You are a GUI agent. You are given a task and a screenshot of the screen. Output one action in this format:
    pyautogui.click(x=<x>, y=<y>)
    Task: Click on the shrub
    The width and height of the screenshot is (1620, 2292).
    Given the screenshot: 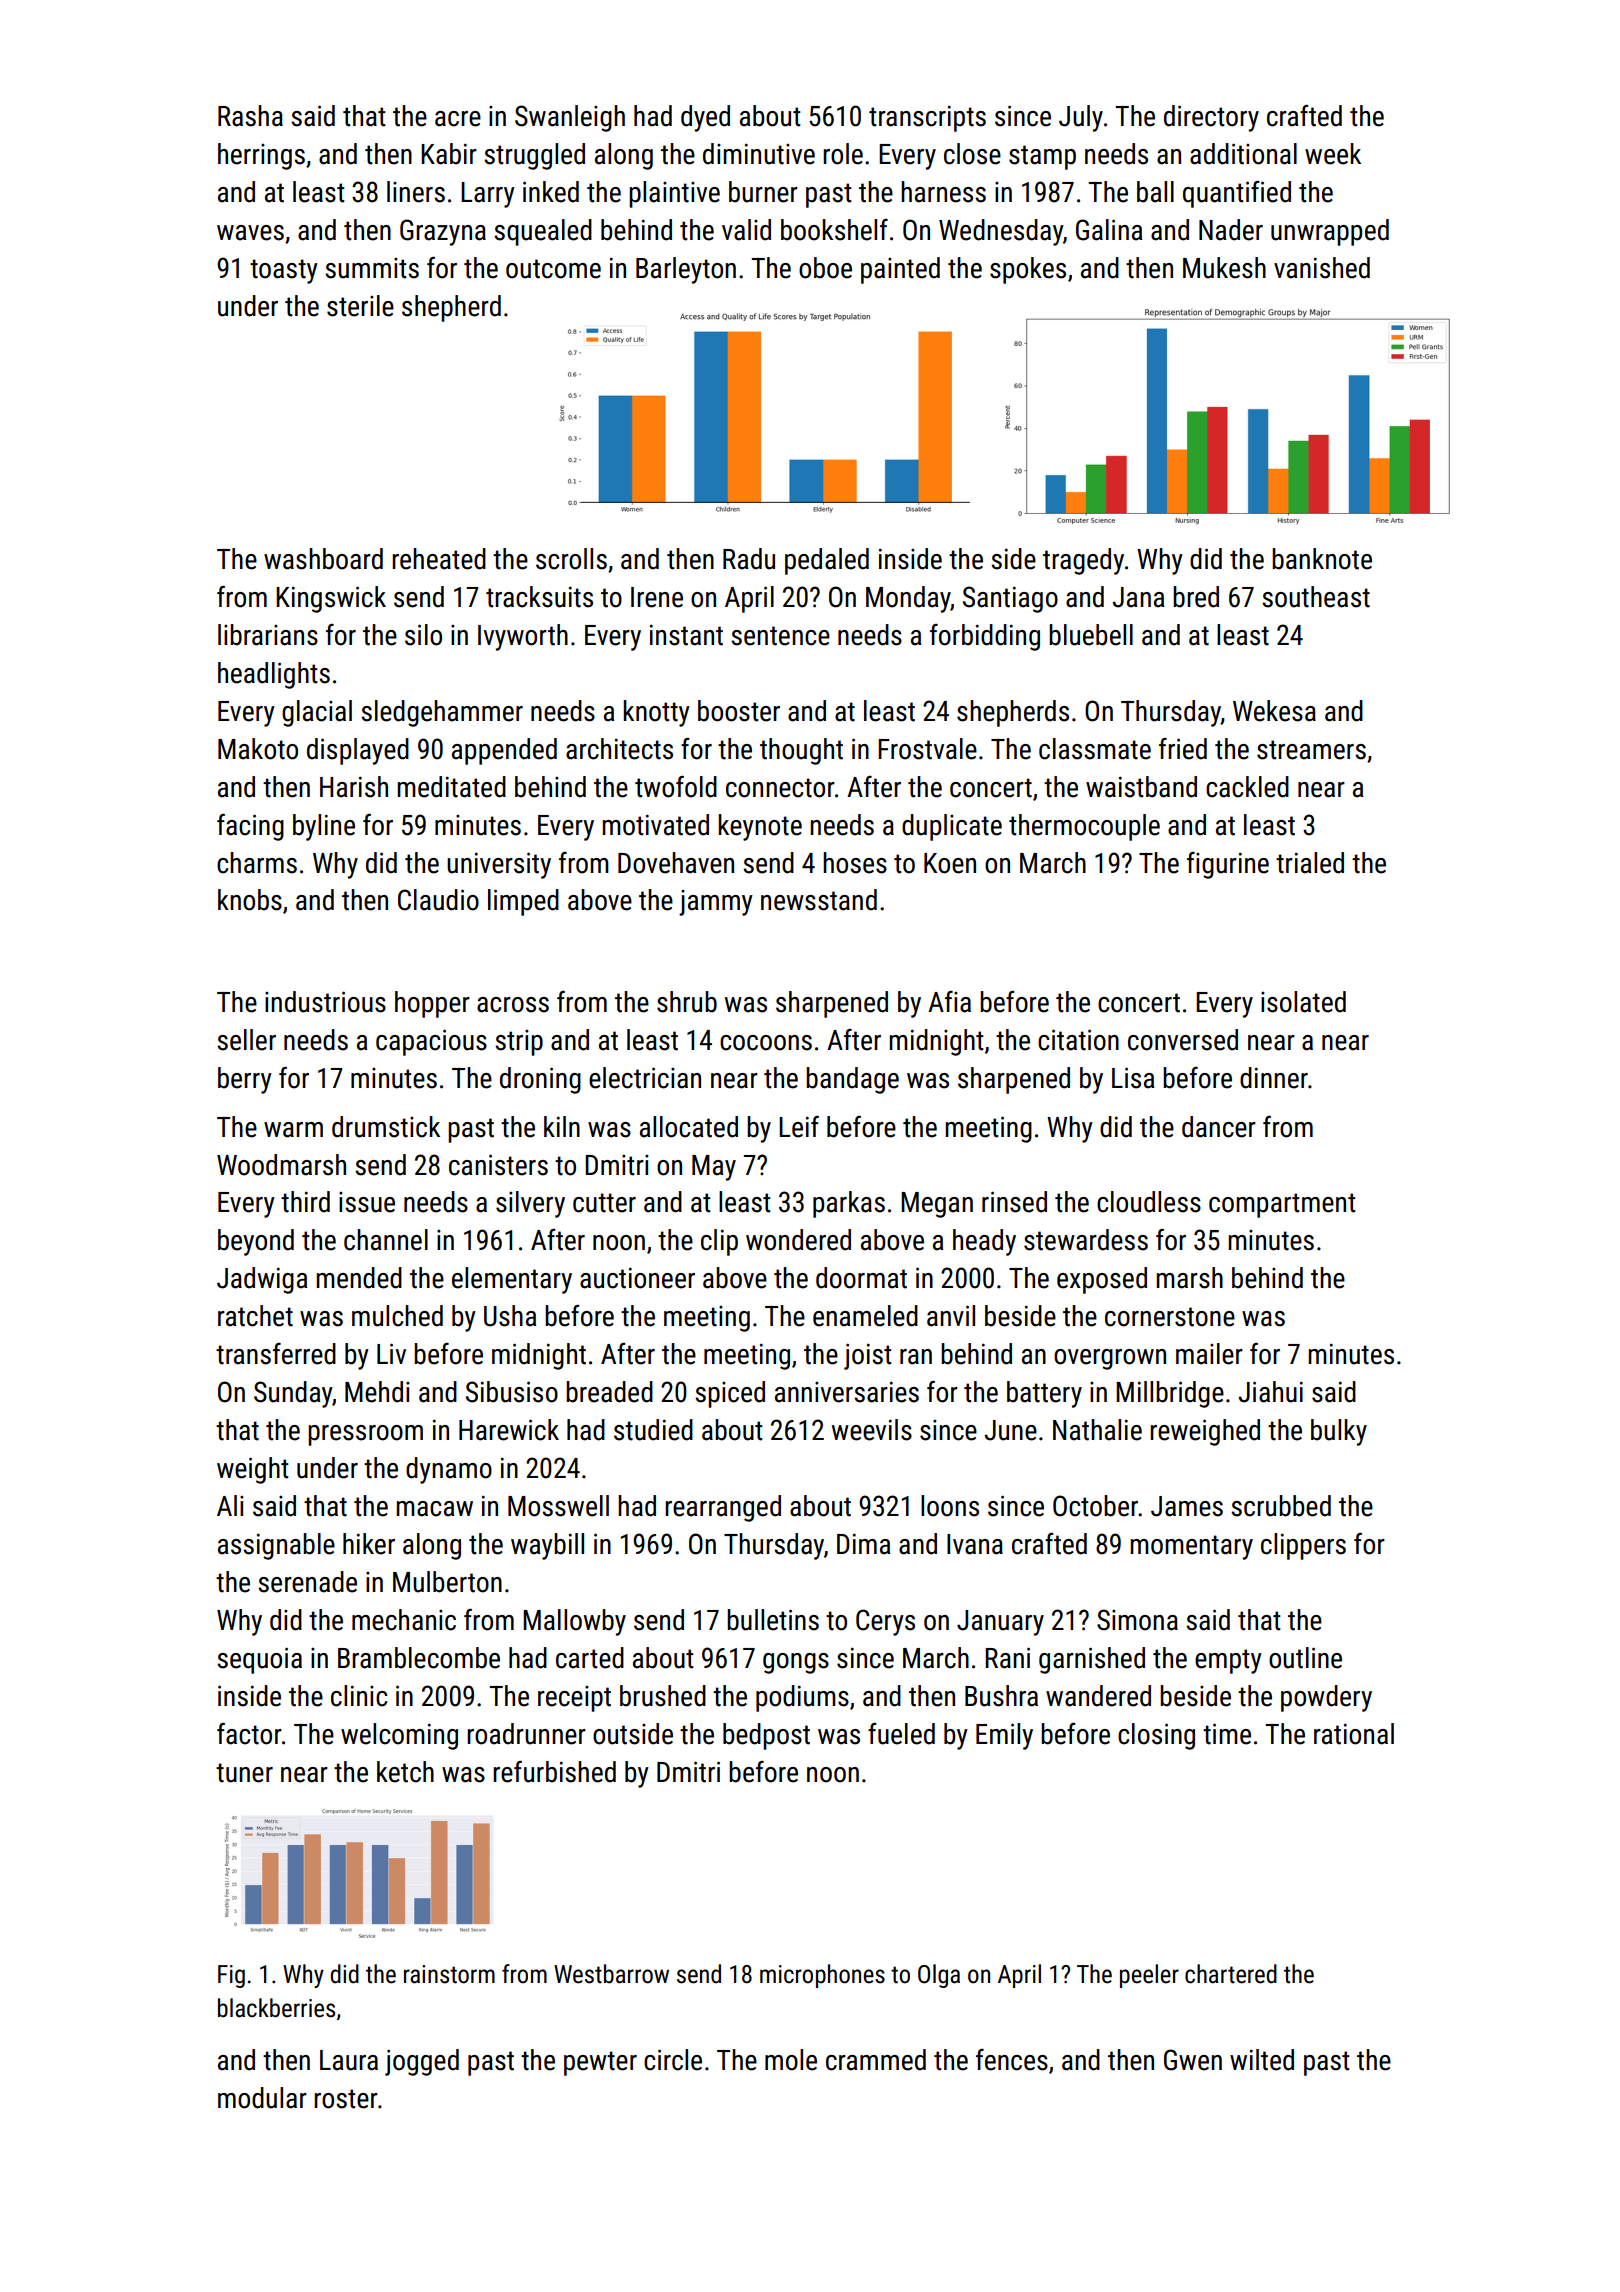 What is the action you would take?
    pyautogui.click(x=687, y=1002)
